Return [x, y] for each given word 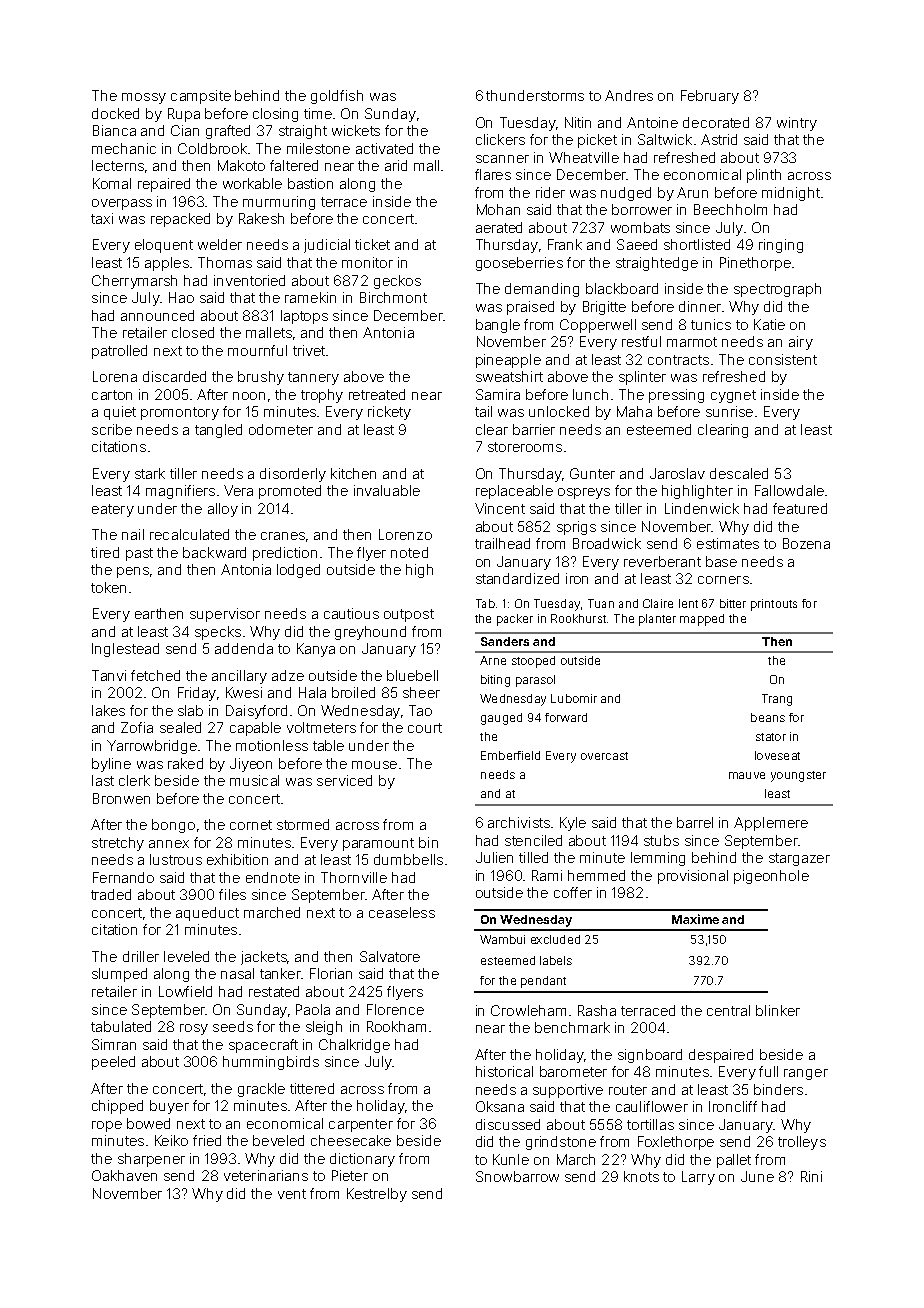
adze [288, 675]
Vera [238, 490]
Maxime [695, 919]
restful [641, 341]
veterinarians [266, 1175]
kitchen [353, 473]
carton [112, 395]
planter [657, 620]
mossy [144, 98]
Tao [420, 710]
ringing [781, 246]
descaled [739, 473]
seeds [233, 1026]
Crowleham [528, 1010]
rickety [389, 413]
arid [396, 165]
